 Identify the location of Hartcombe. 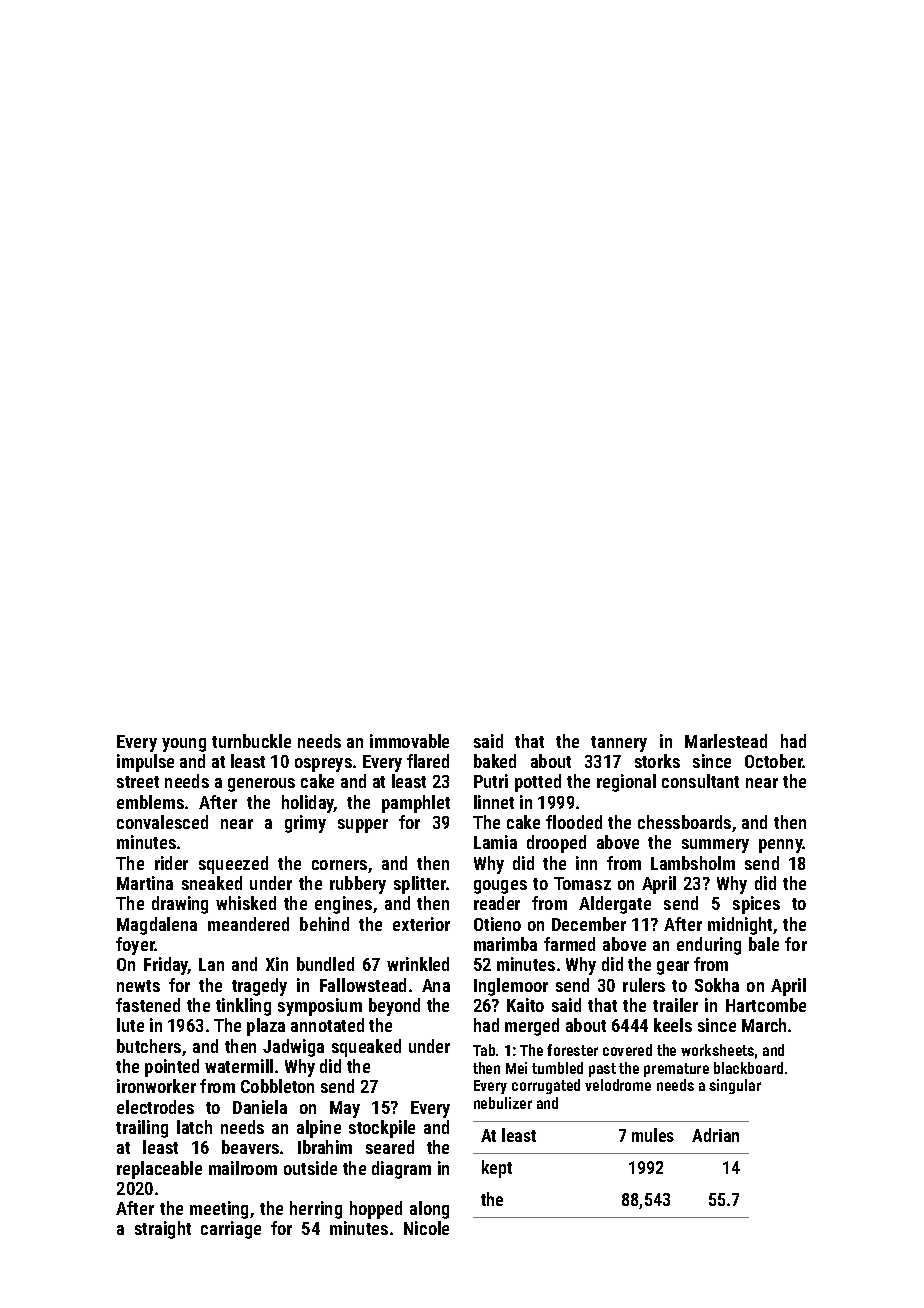
(766, 1005).
